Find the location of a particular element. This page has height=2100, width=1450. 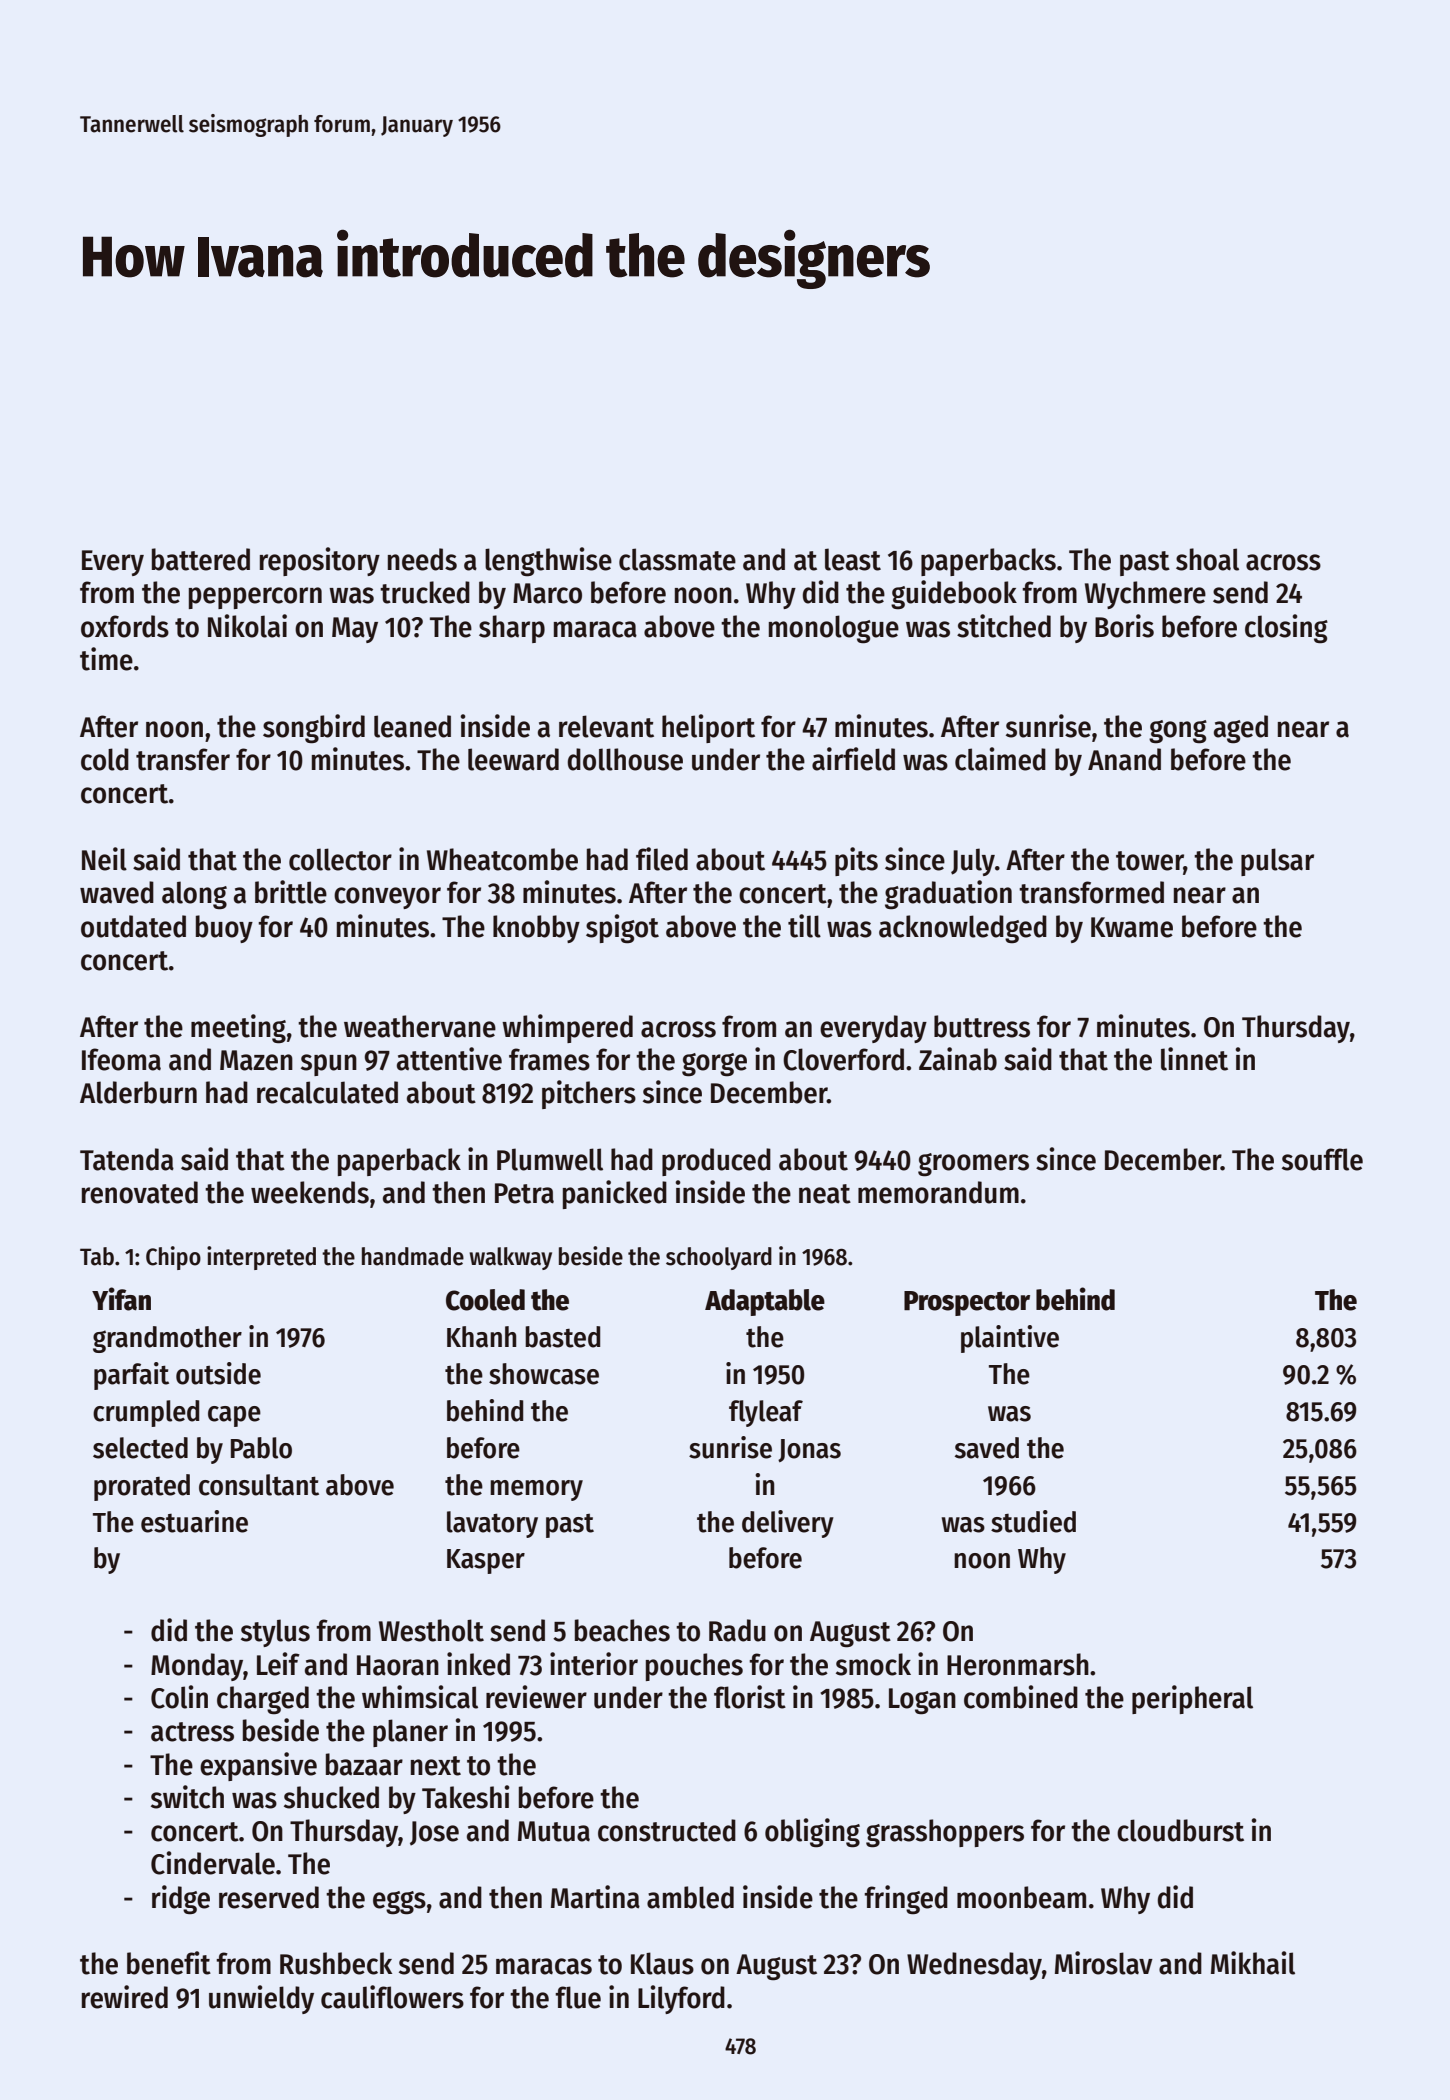

studied is located at coordinates (1033, 1521).
